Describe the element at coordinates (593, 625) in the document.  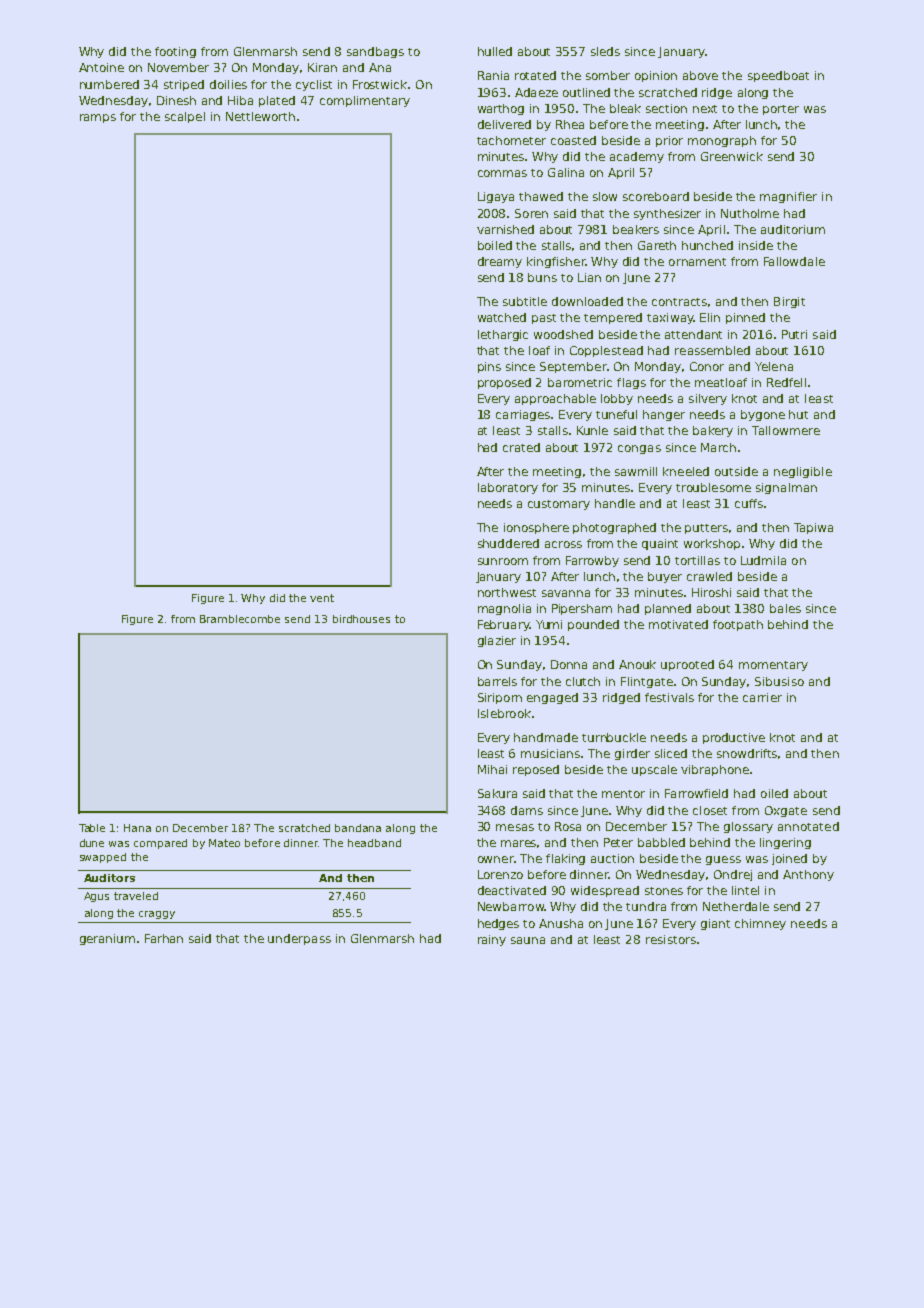
I see `pounded` at that location.
